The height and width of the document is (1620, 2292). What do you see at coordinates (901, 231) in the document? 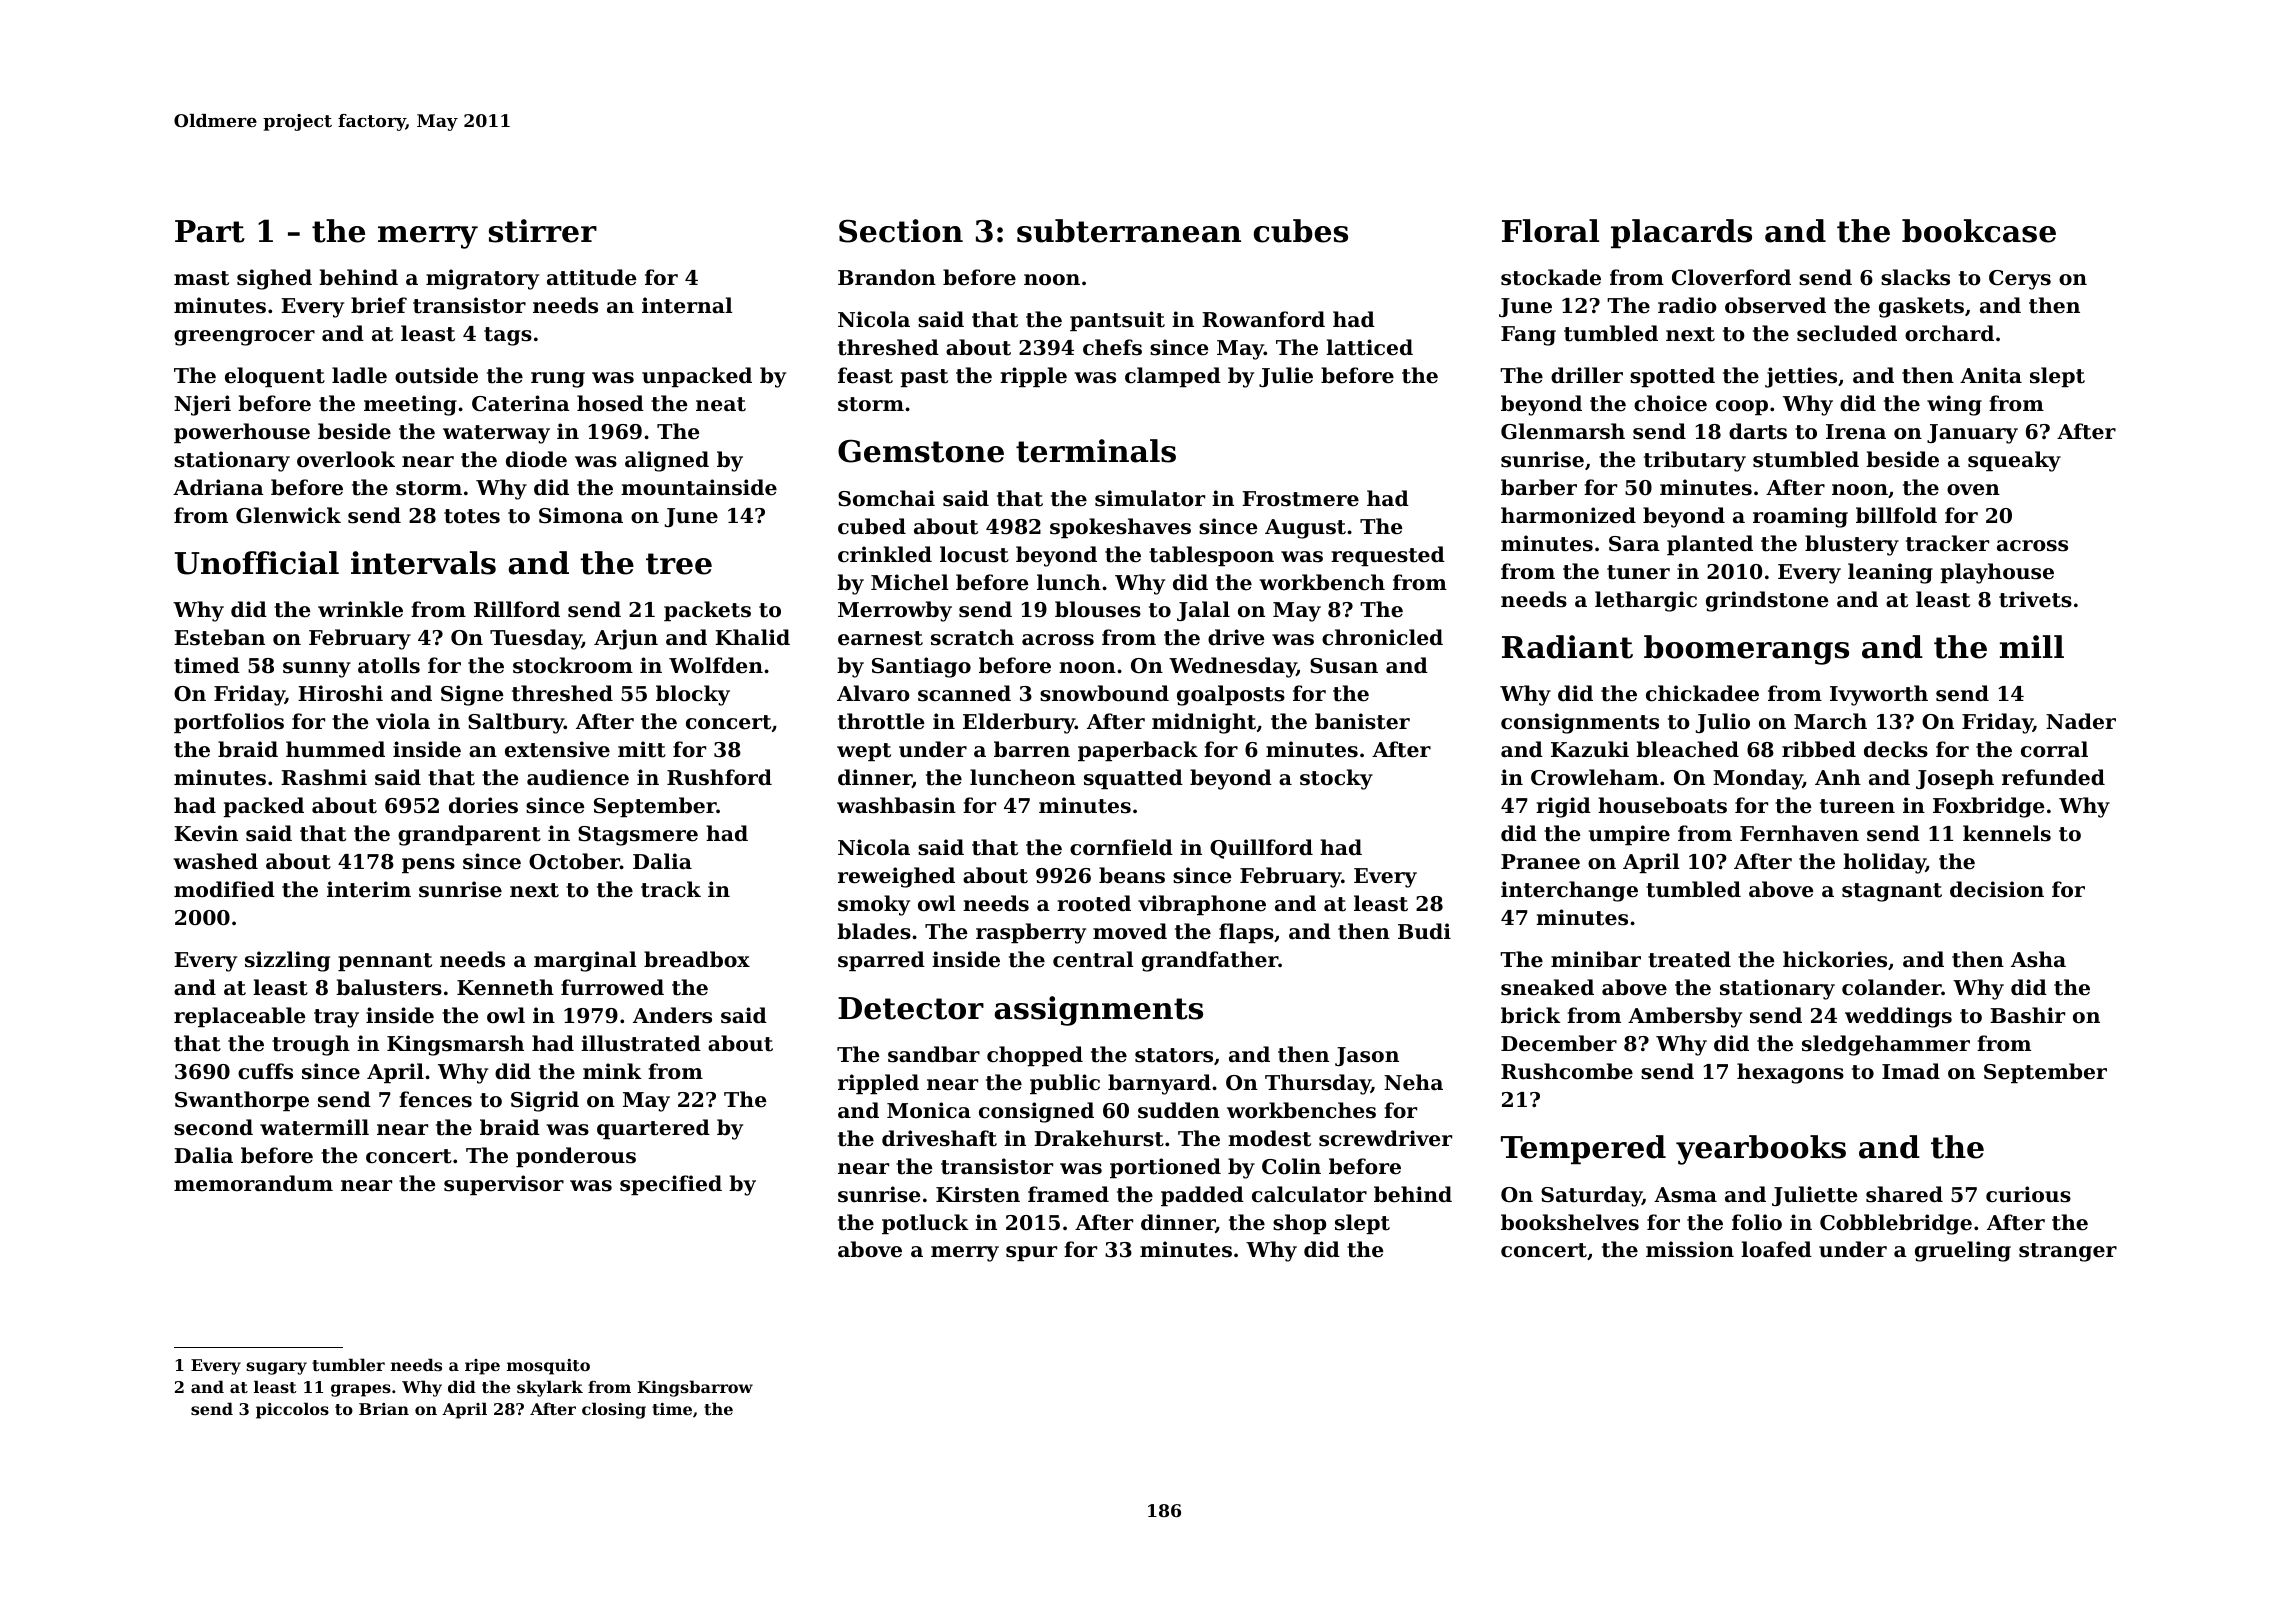
I see `Section` at bounding box center [901, 231].
